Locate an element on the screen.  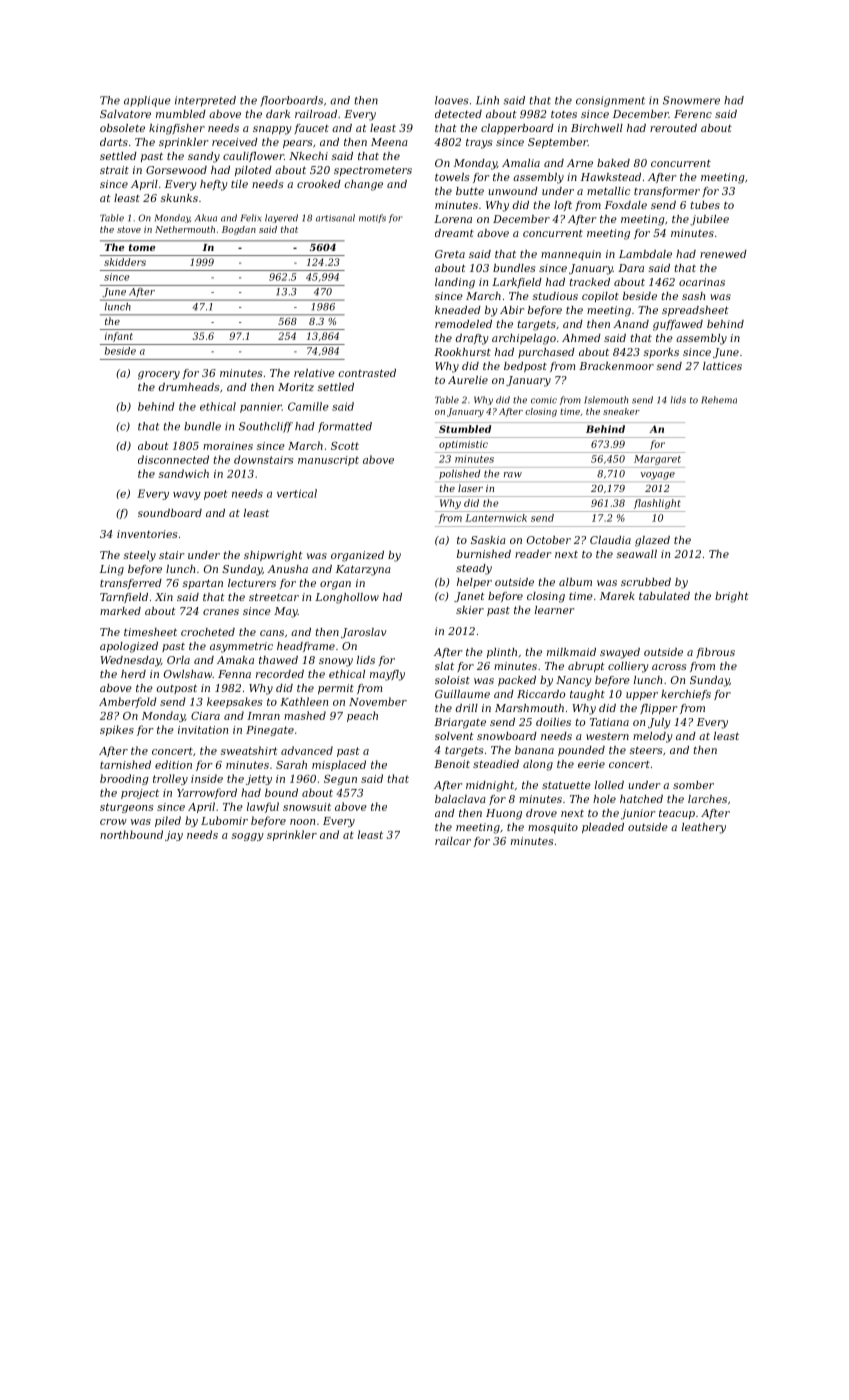
applique is located at coordinates (147, 101).
